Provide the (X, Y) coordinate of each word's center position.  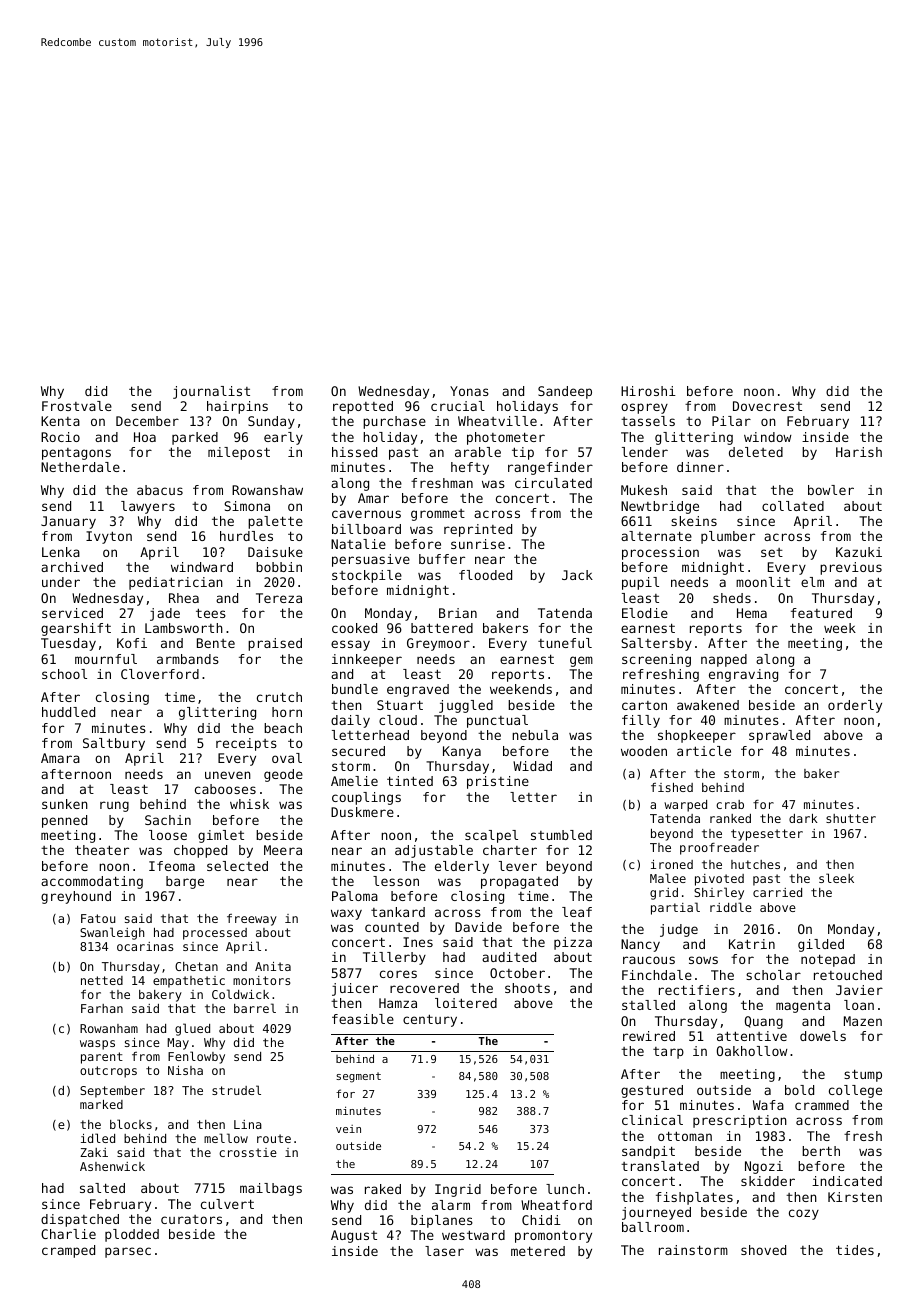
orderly (855, 706)
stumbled (561, 835)
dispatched (80, 1220)
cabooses (225, 789)
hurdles (246, 536)
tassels (648, 421)
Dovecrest (767, 406)
